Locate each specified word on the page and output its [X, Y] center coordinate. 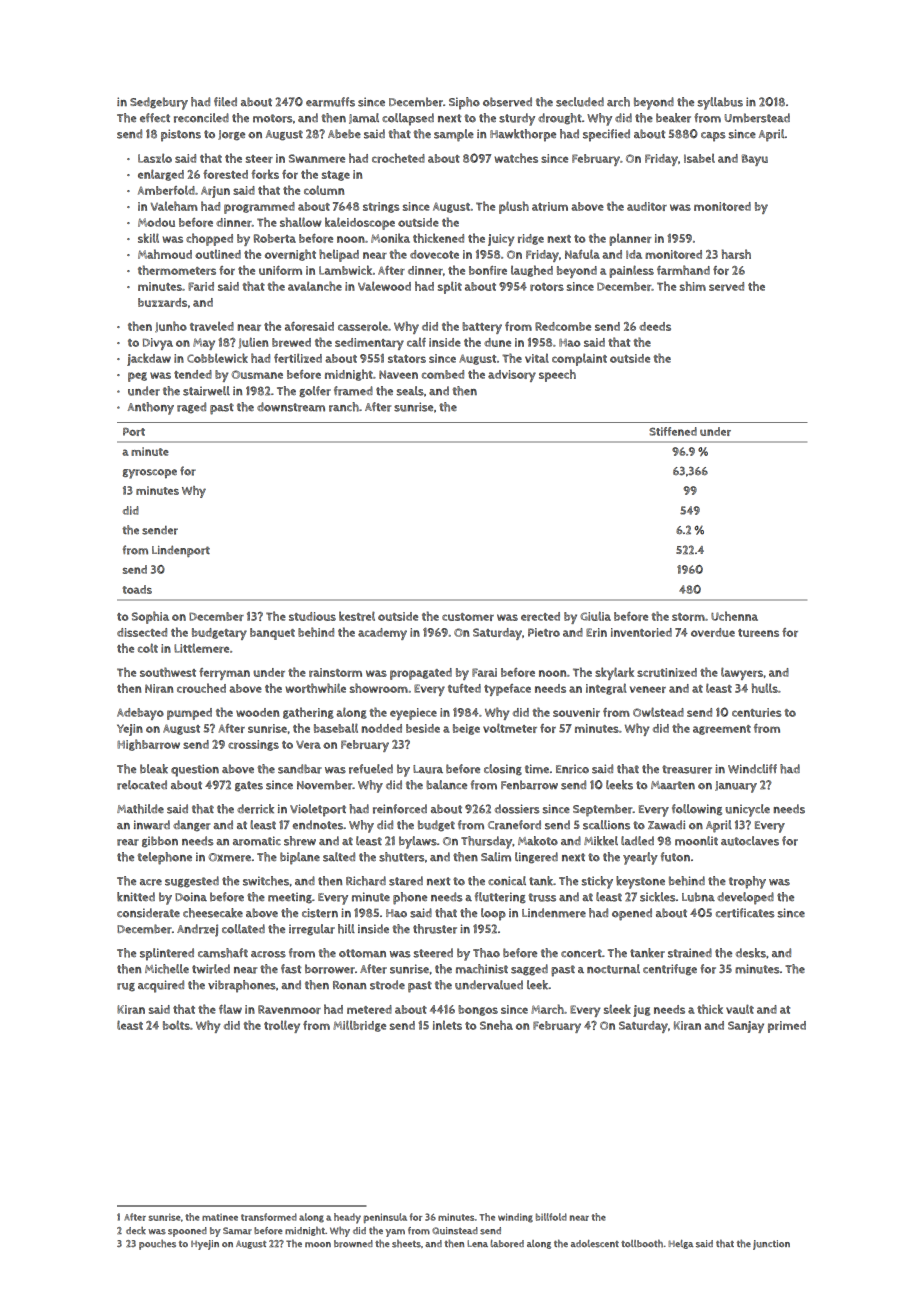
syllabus [720, 103]
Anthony [150, 408]
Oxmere [229, 857]
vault [740, 1009]
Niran [159, 688]
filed [225, 101]
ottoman [362, 953]
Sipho [464, 103]
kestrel [357, 616]
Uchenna [734, 616]
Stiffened [673, 431]
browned [353, 1244]
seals [410, 391]
